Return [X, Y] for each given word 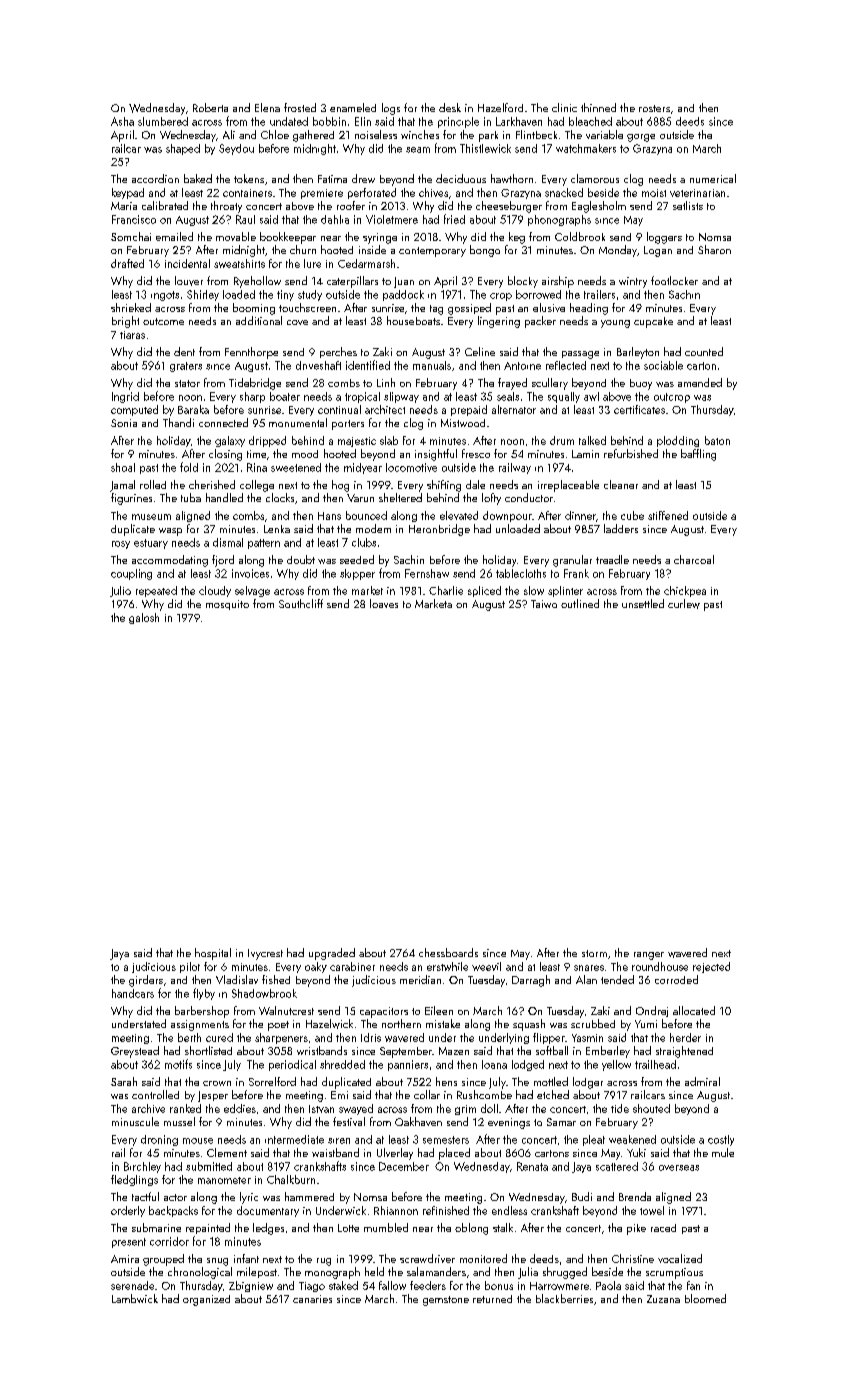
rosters [654, 108]
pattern [264, 544]
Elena [267, 107]
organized [206, 1300]
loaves [384, 603]
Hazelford [500, 107]
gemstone [446, 1301]
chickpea [685, 591]
